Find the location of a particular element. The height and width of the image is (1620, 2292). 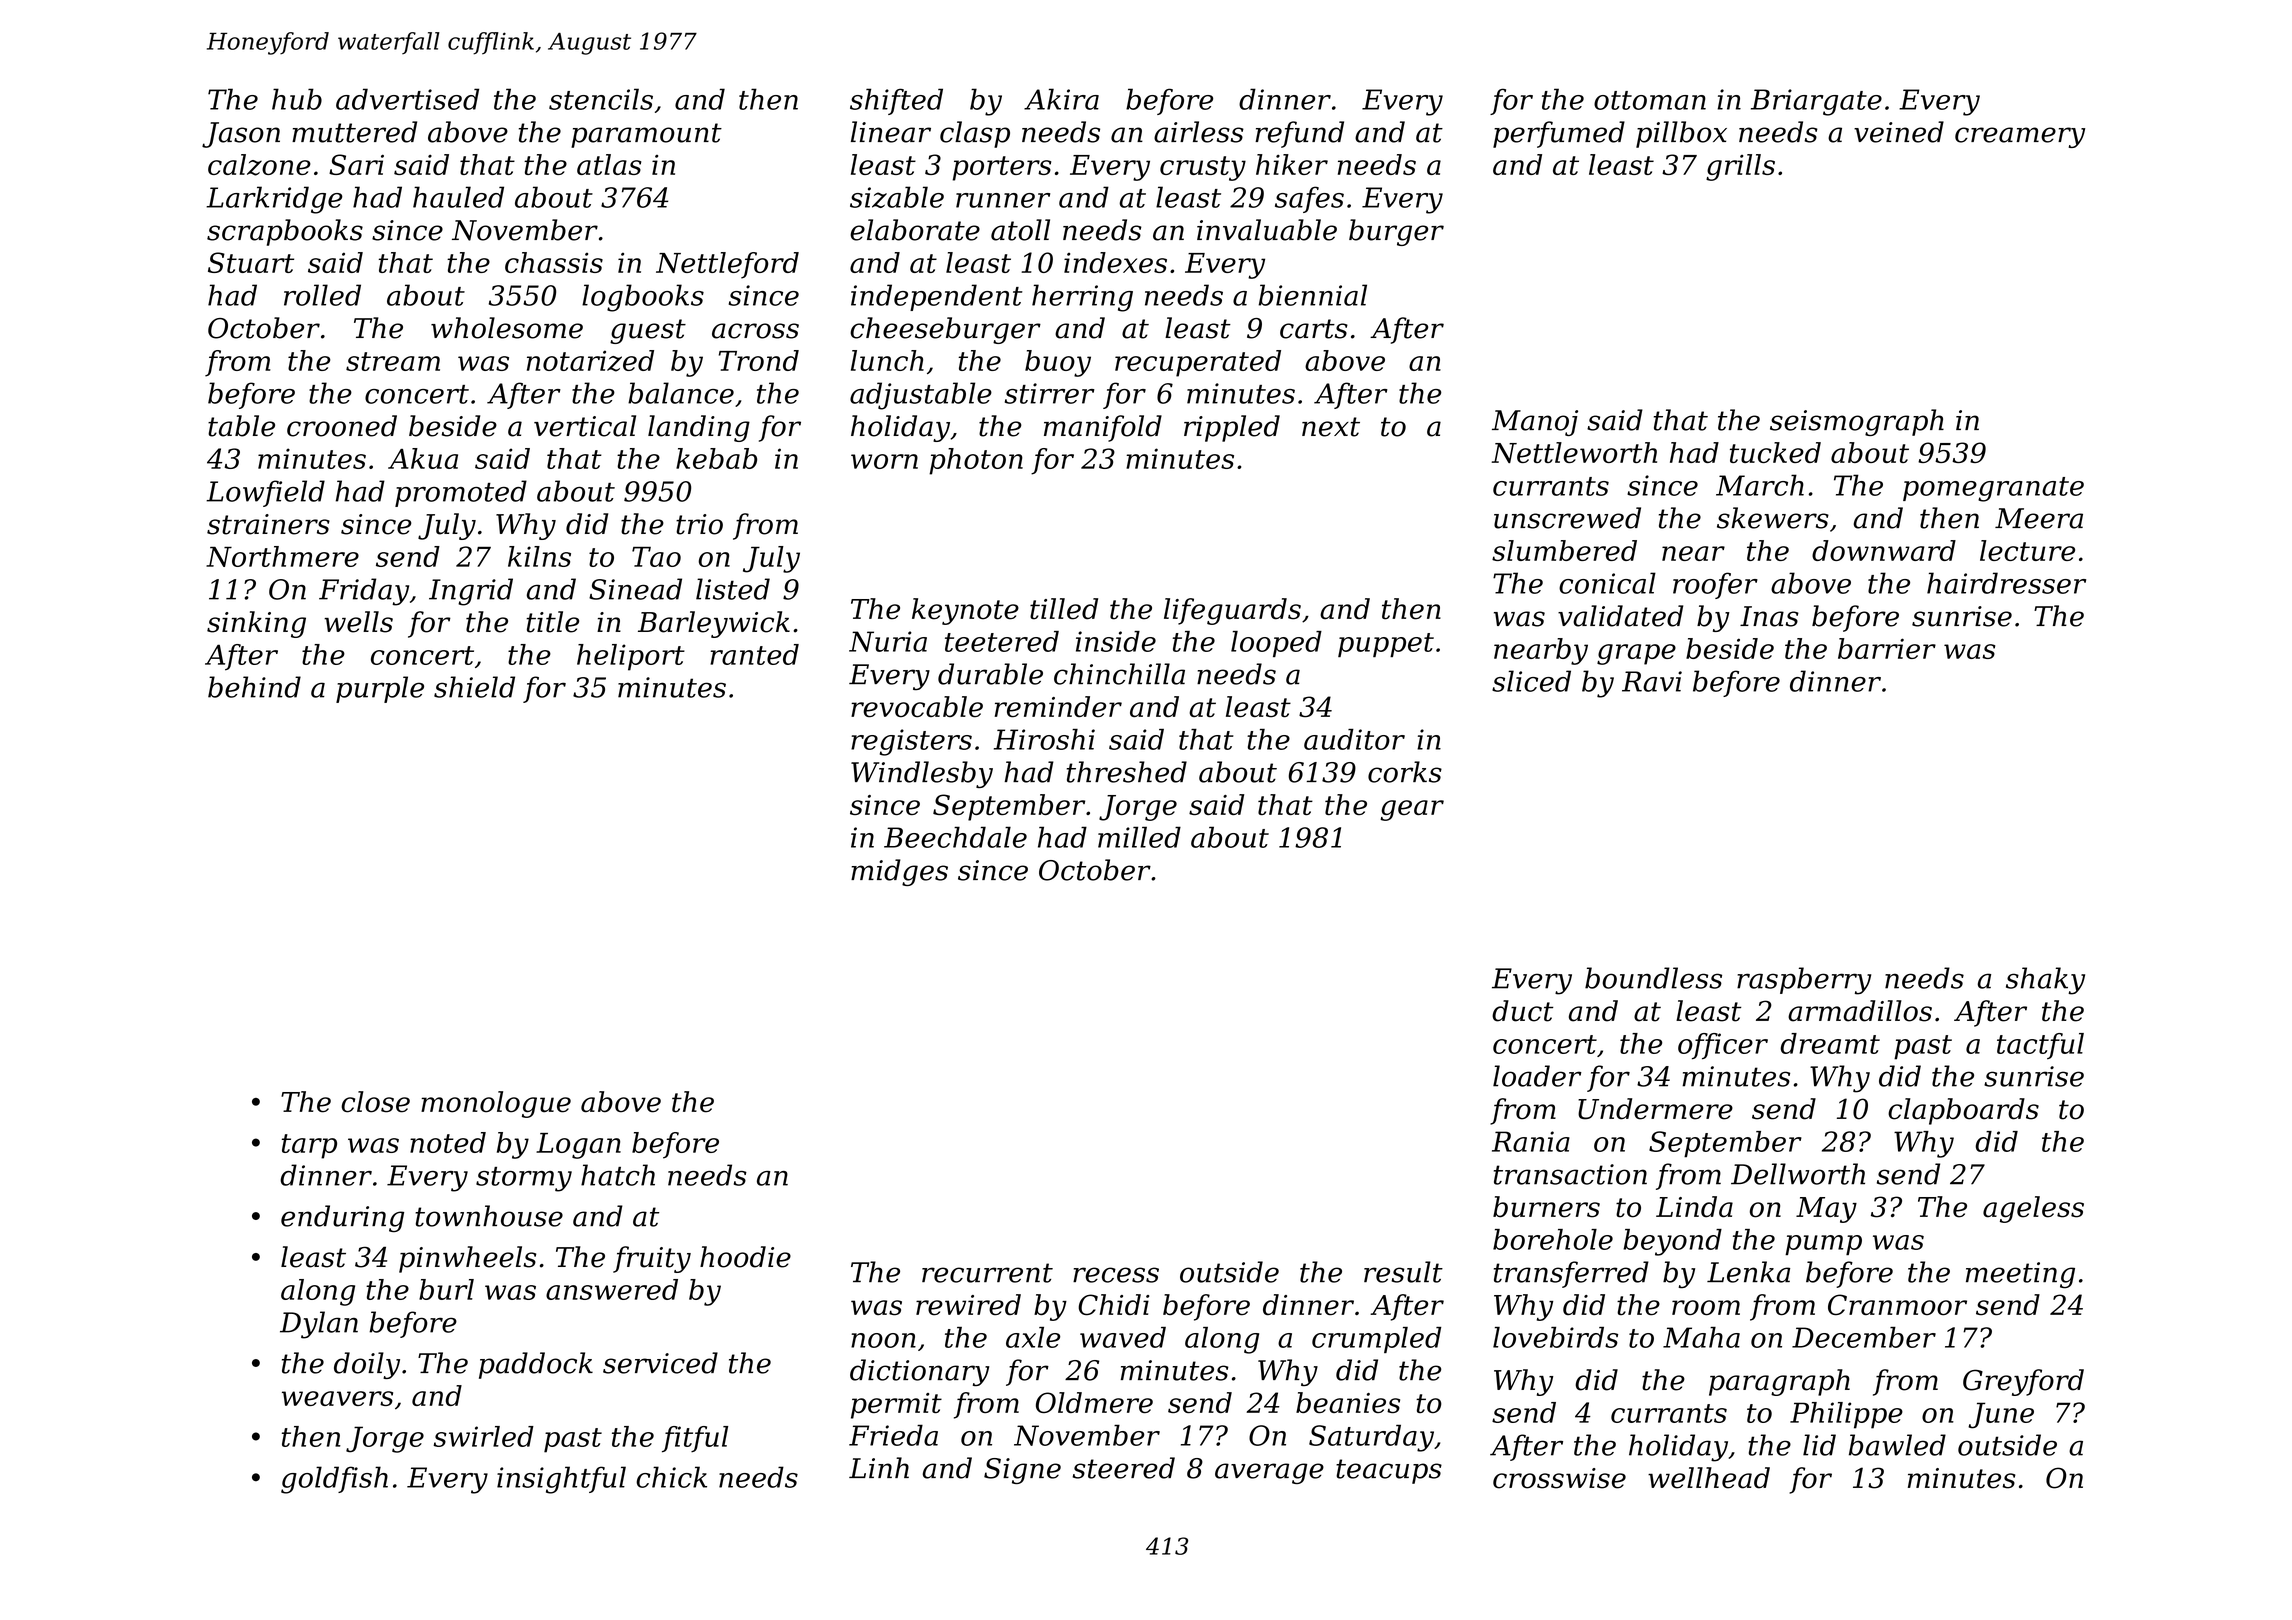

stencils is located at coordinates (601, 99).
